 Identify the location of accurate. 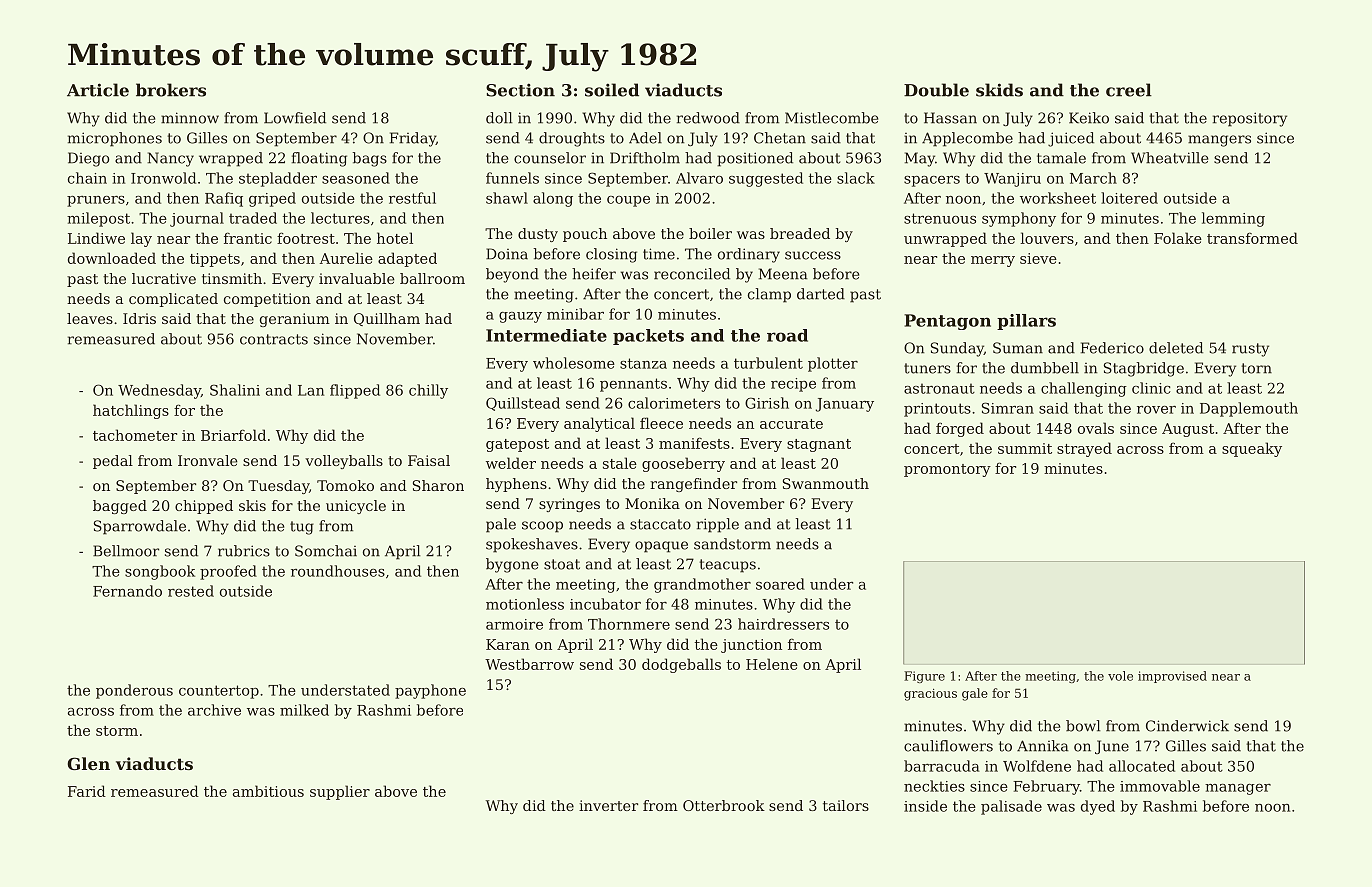
(791, 424).
